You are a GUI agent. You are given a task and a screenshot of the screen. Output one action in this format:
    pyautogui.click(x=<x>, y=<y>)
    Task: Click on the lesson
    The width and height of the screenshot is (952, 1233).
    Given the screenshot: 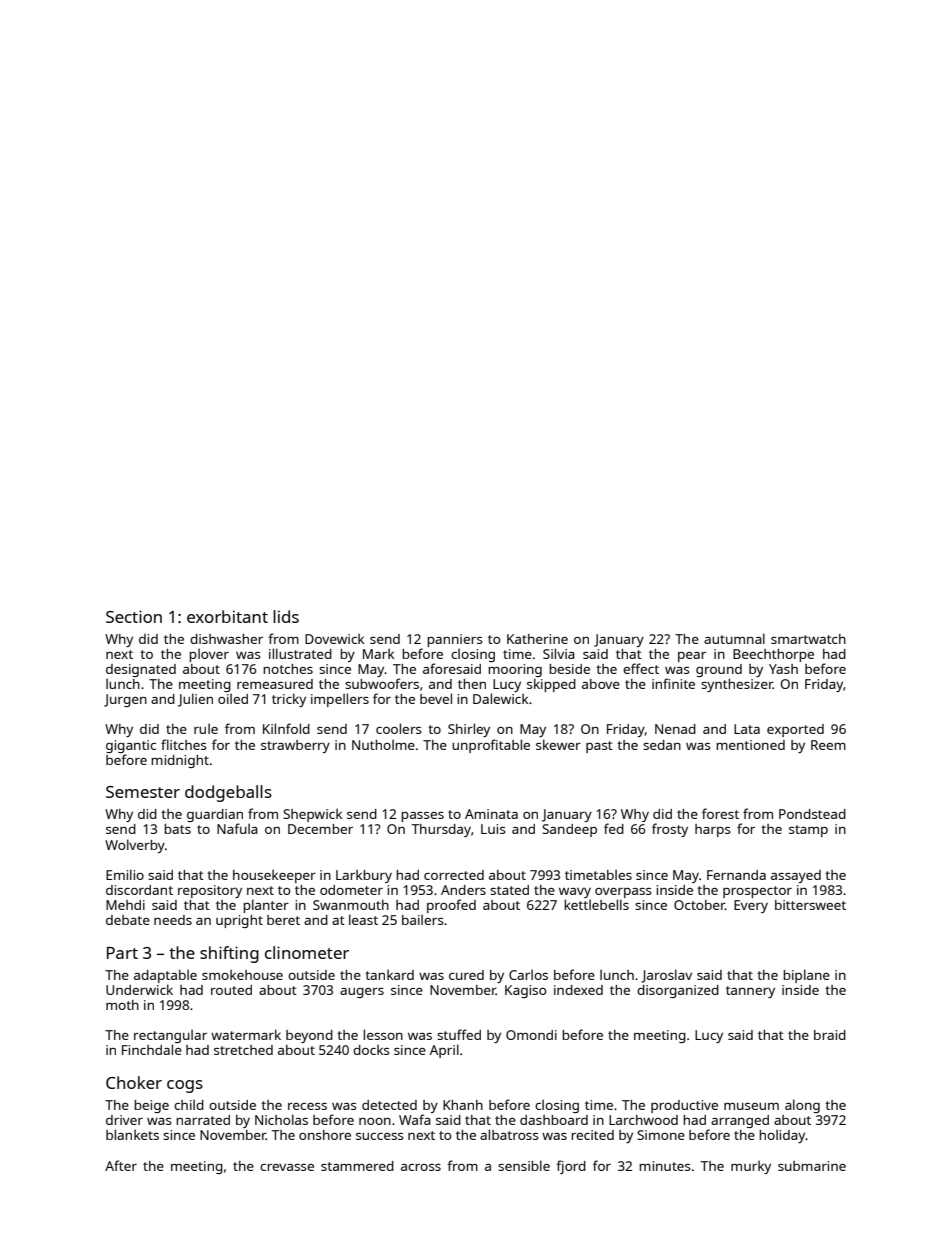 What is the action you would take?
    pyautogui.click(x=383, y=1034)
